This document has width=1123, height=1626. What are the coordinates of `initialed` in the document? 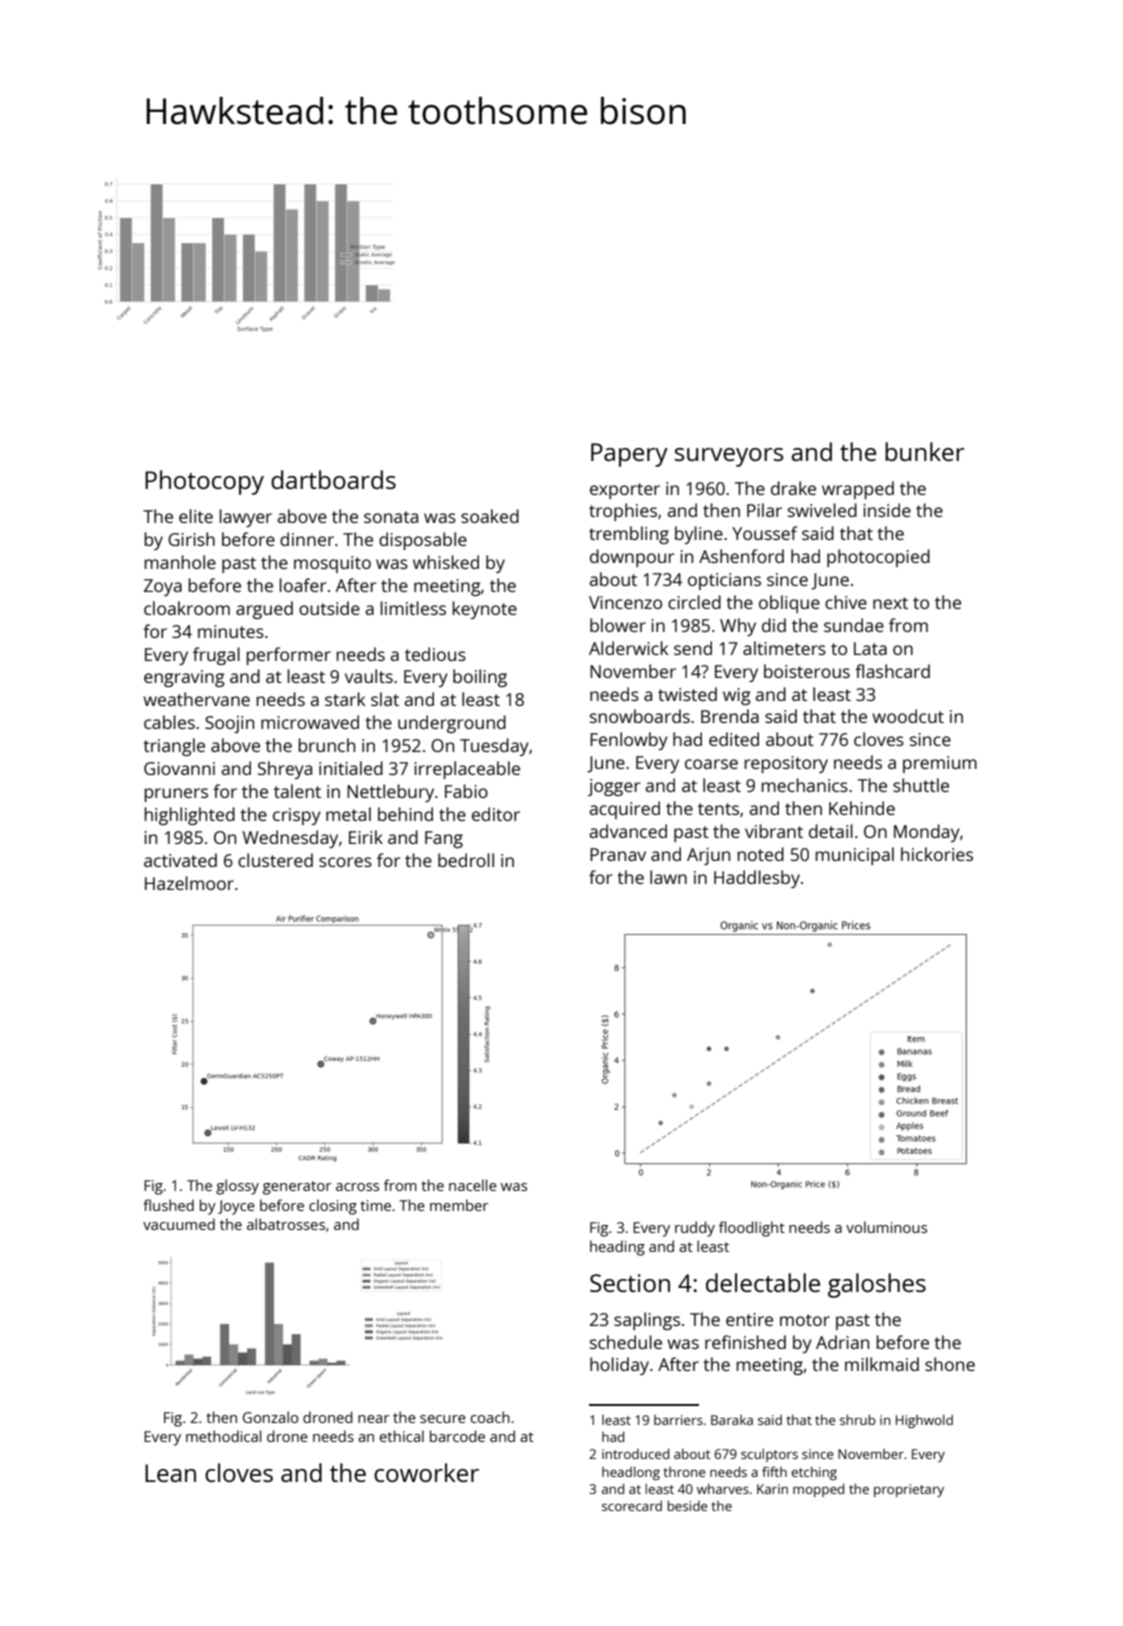 It's located at (351, 768).
